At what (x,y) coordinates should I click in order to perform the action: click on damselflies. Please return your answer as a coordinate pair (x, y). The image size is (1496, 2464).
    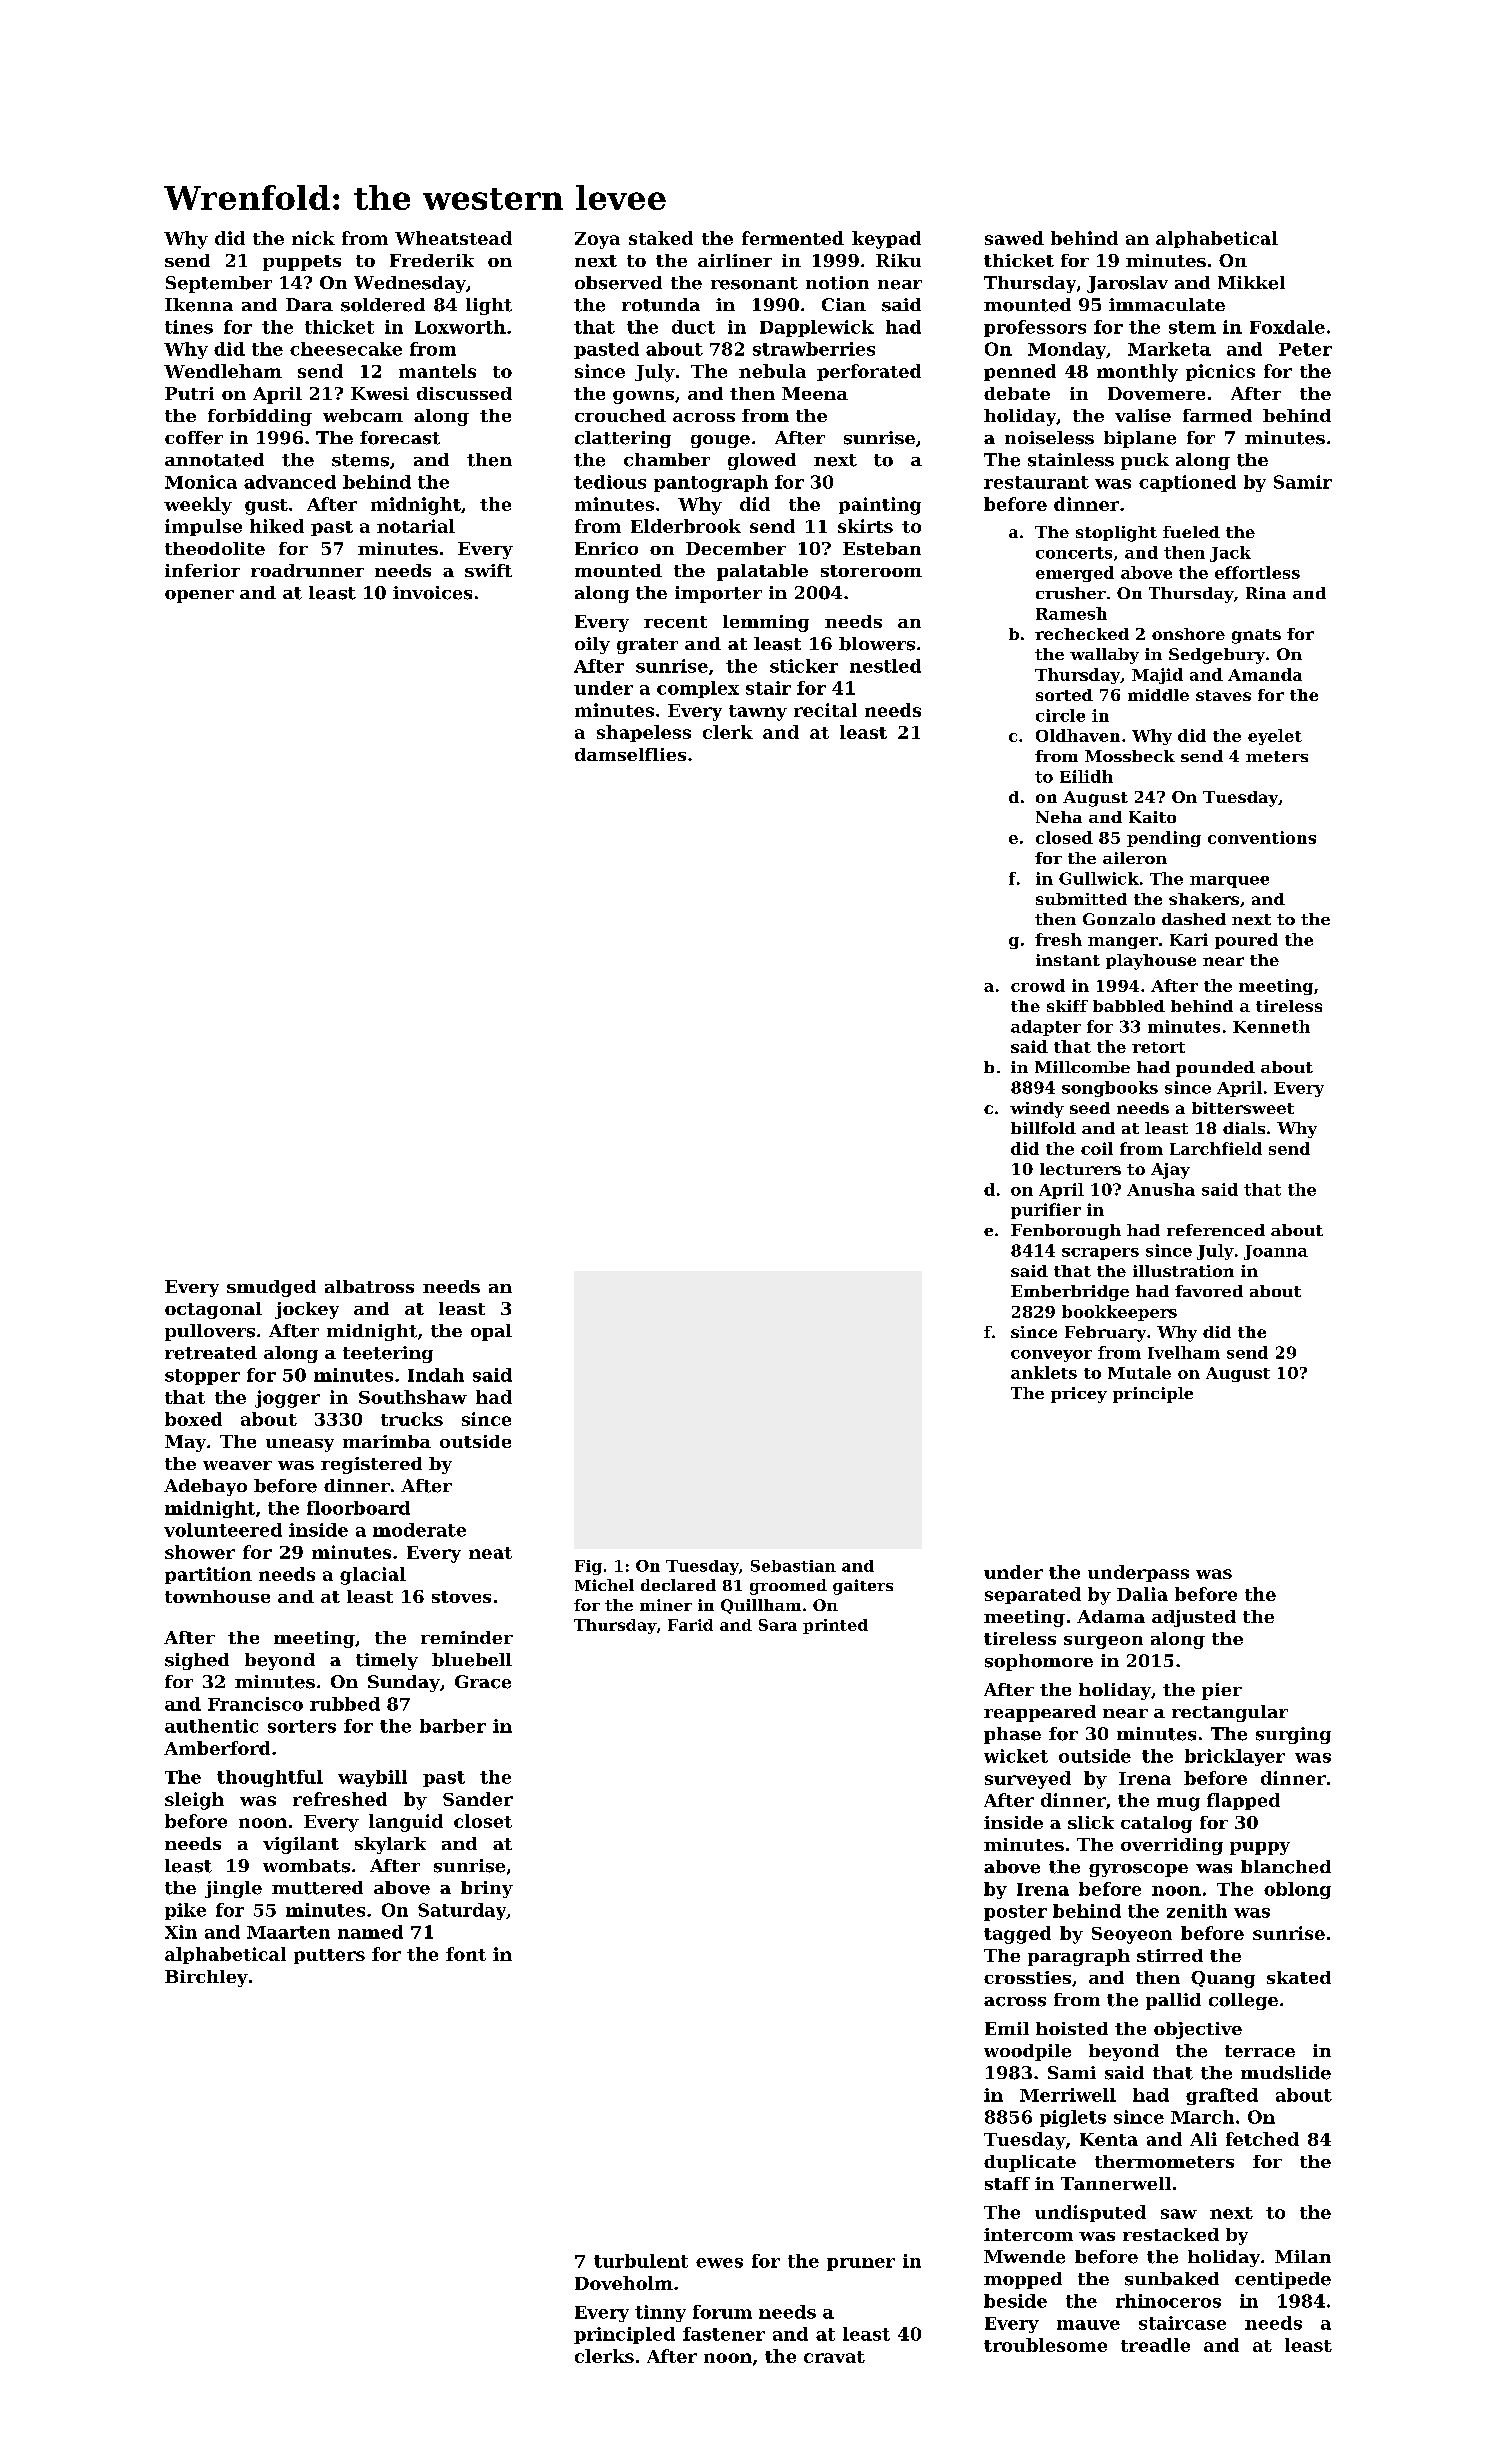
    Looking at the image, I should click on (630, 754).
